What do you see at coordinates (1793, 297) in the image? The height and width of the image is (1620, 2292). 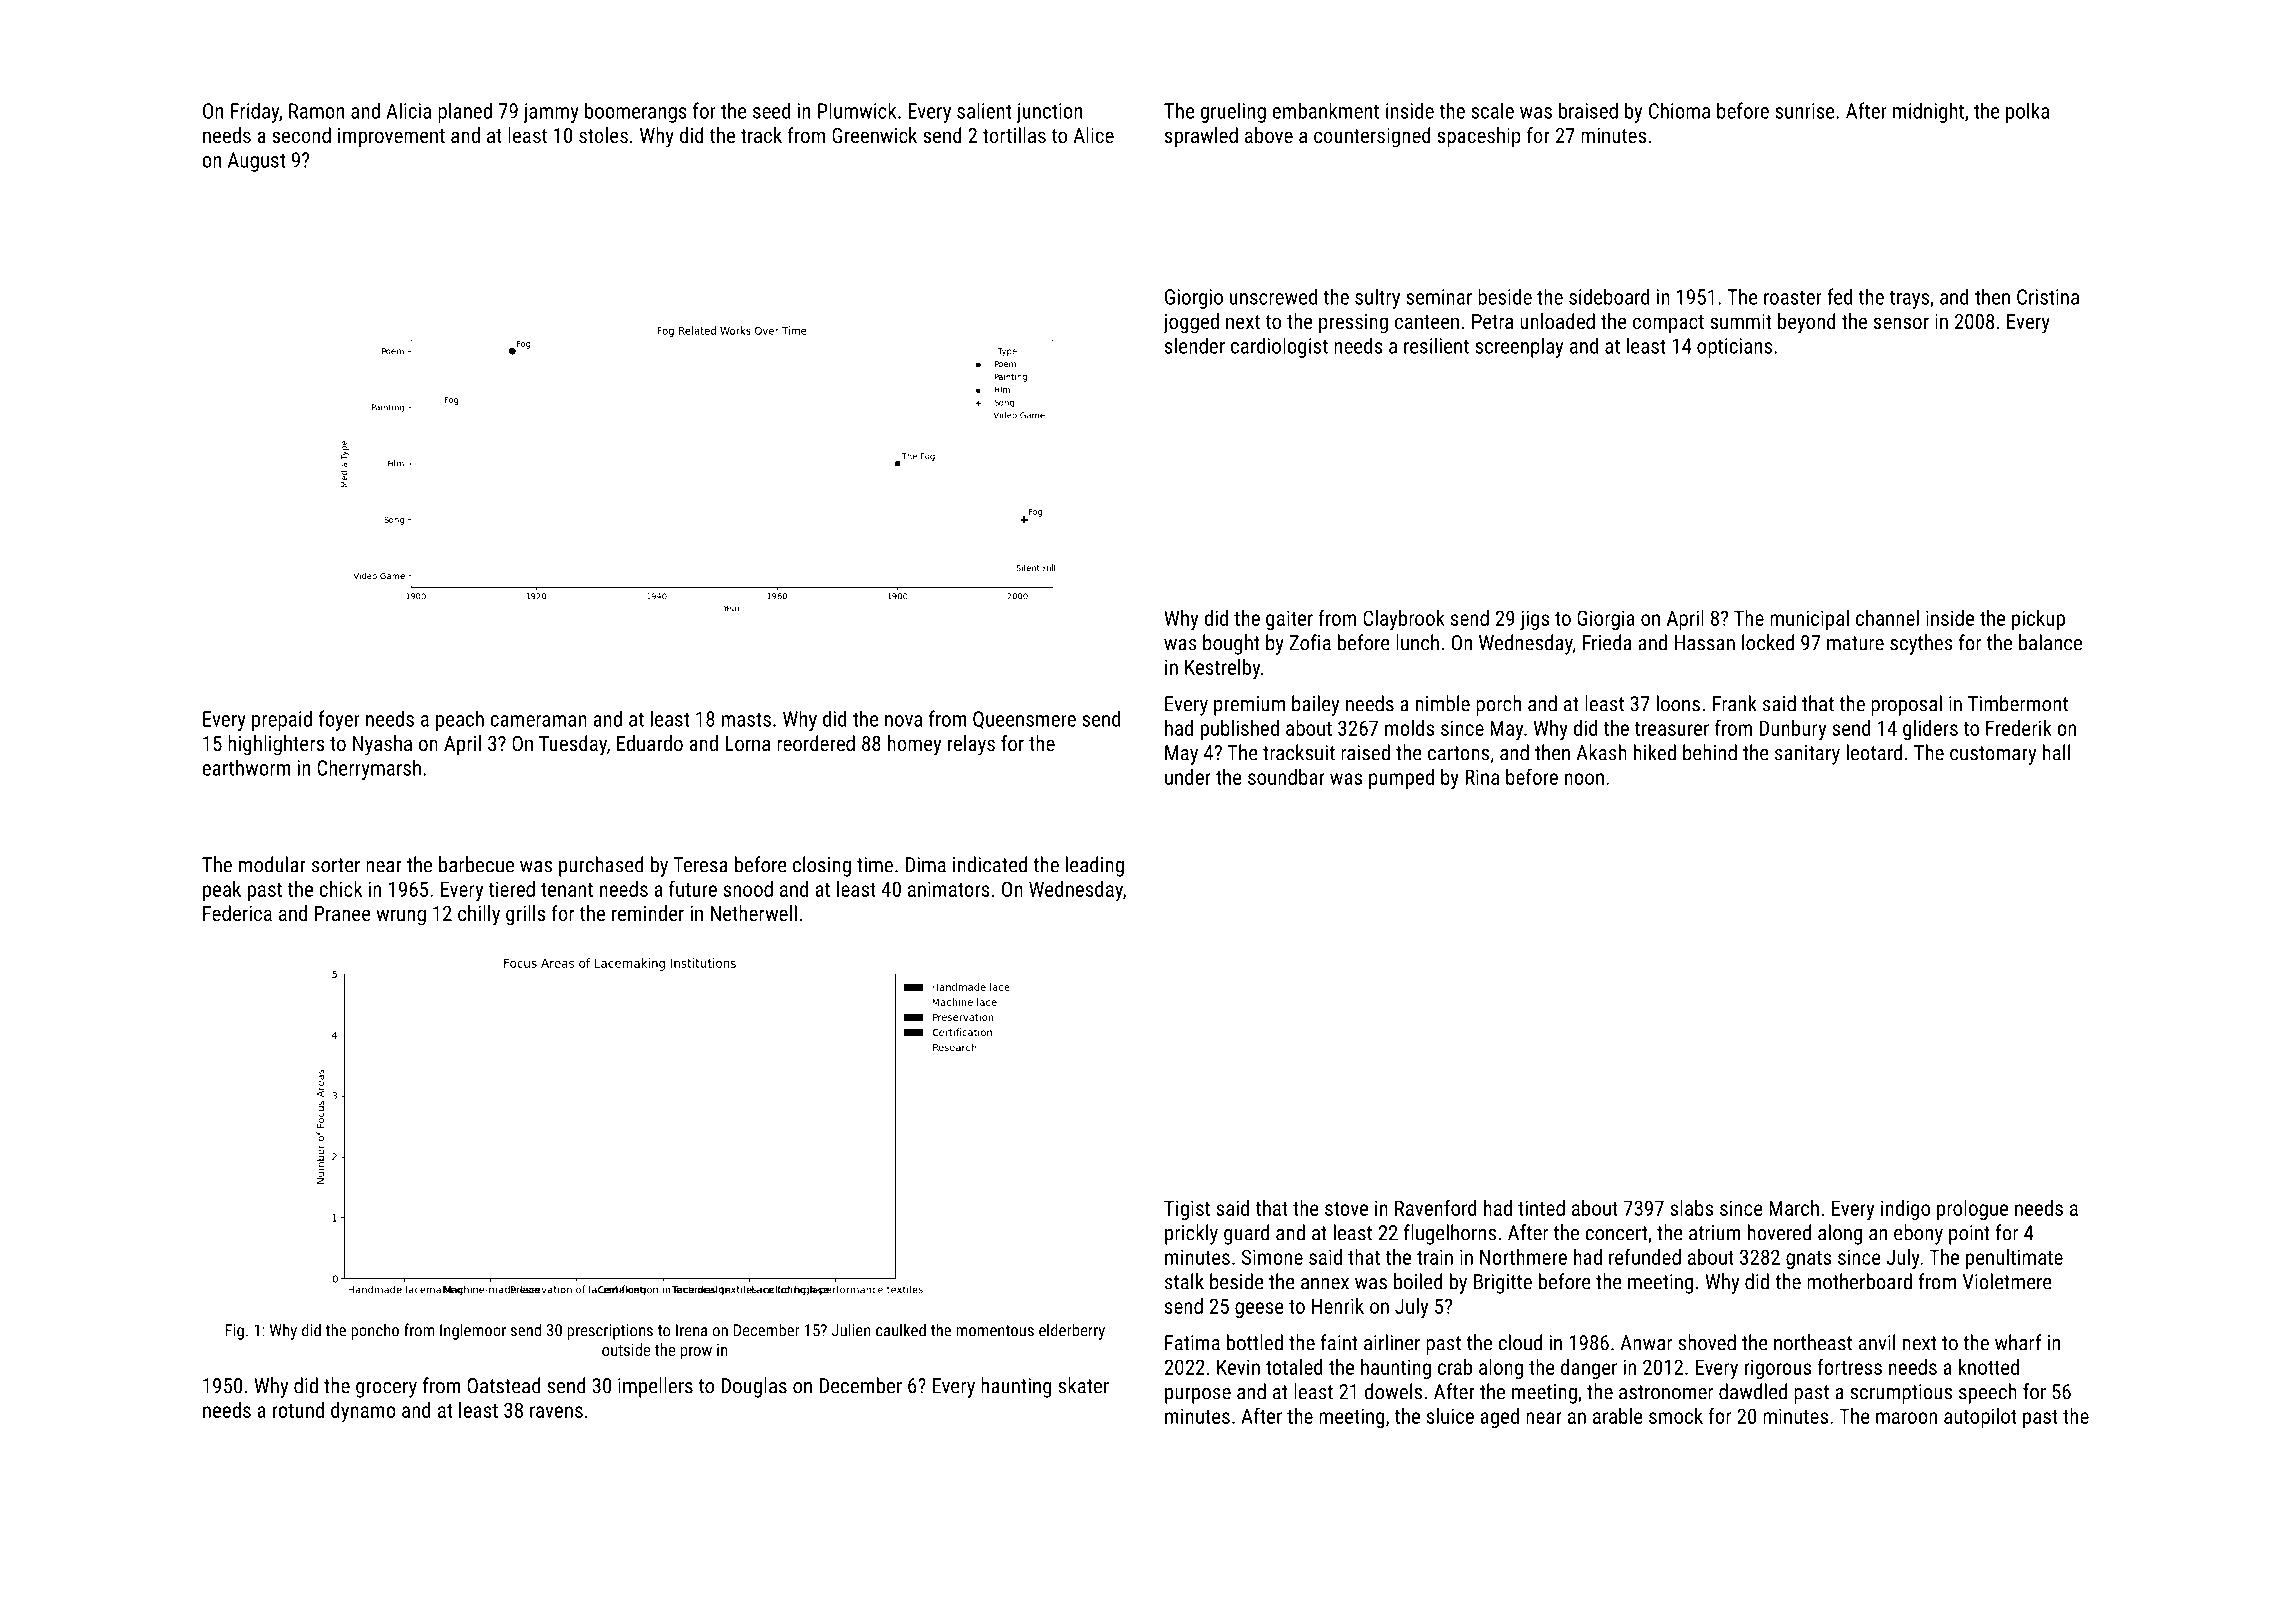 I see `roaster` at bounding box center [1793, 297].
